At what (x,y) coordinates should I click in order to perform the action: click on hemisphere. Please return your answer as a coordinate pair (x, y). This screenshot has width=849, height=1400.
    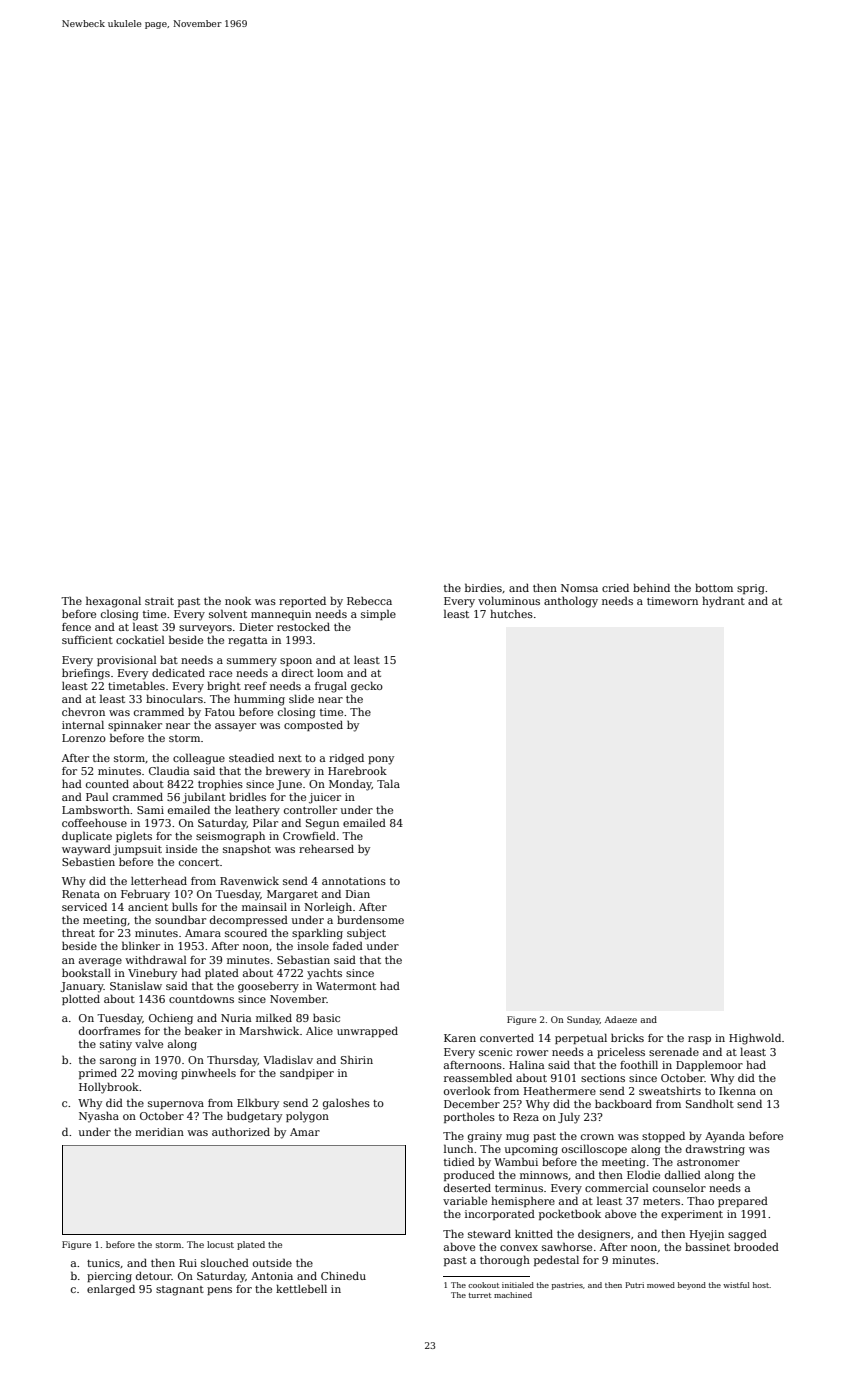
    Looking at the image, I should click on (523, 1201).
